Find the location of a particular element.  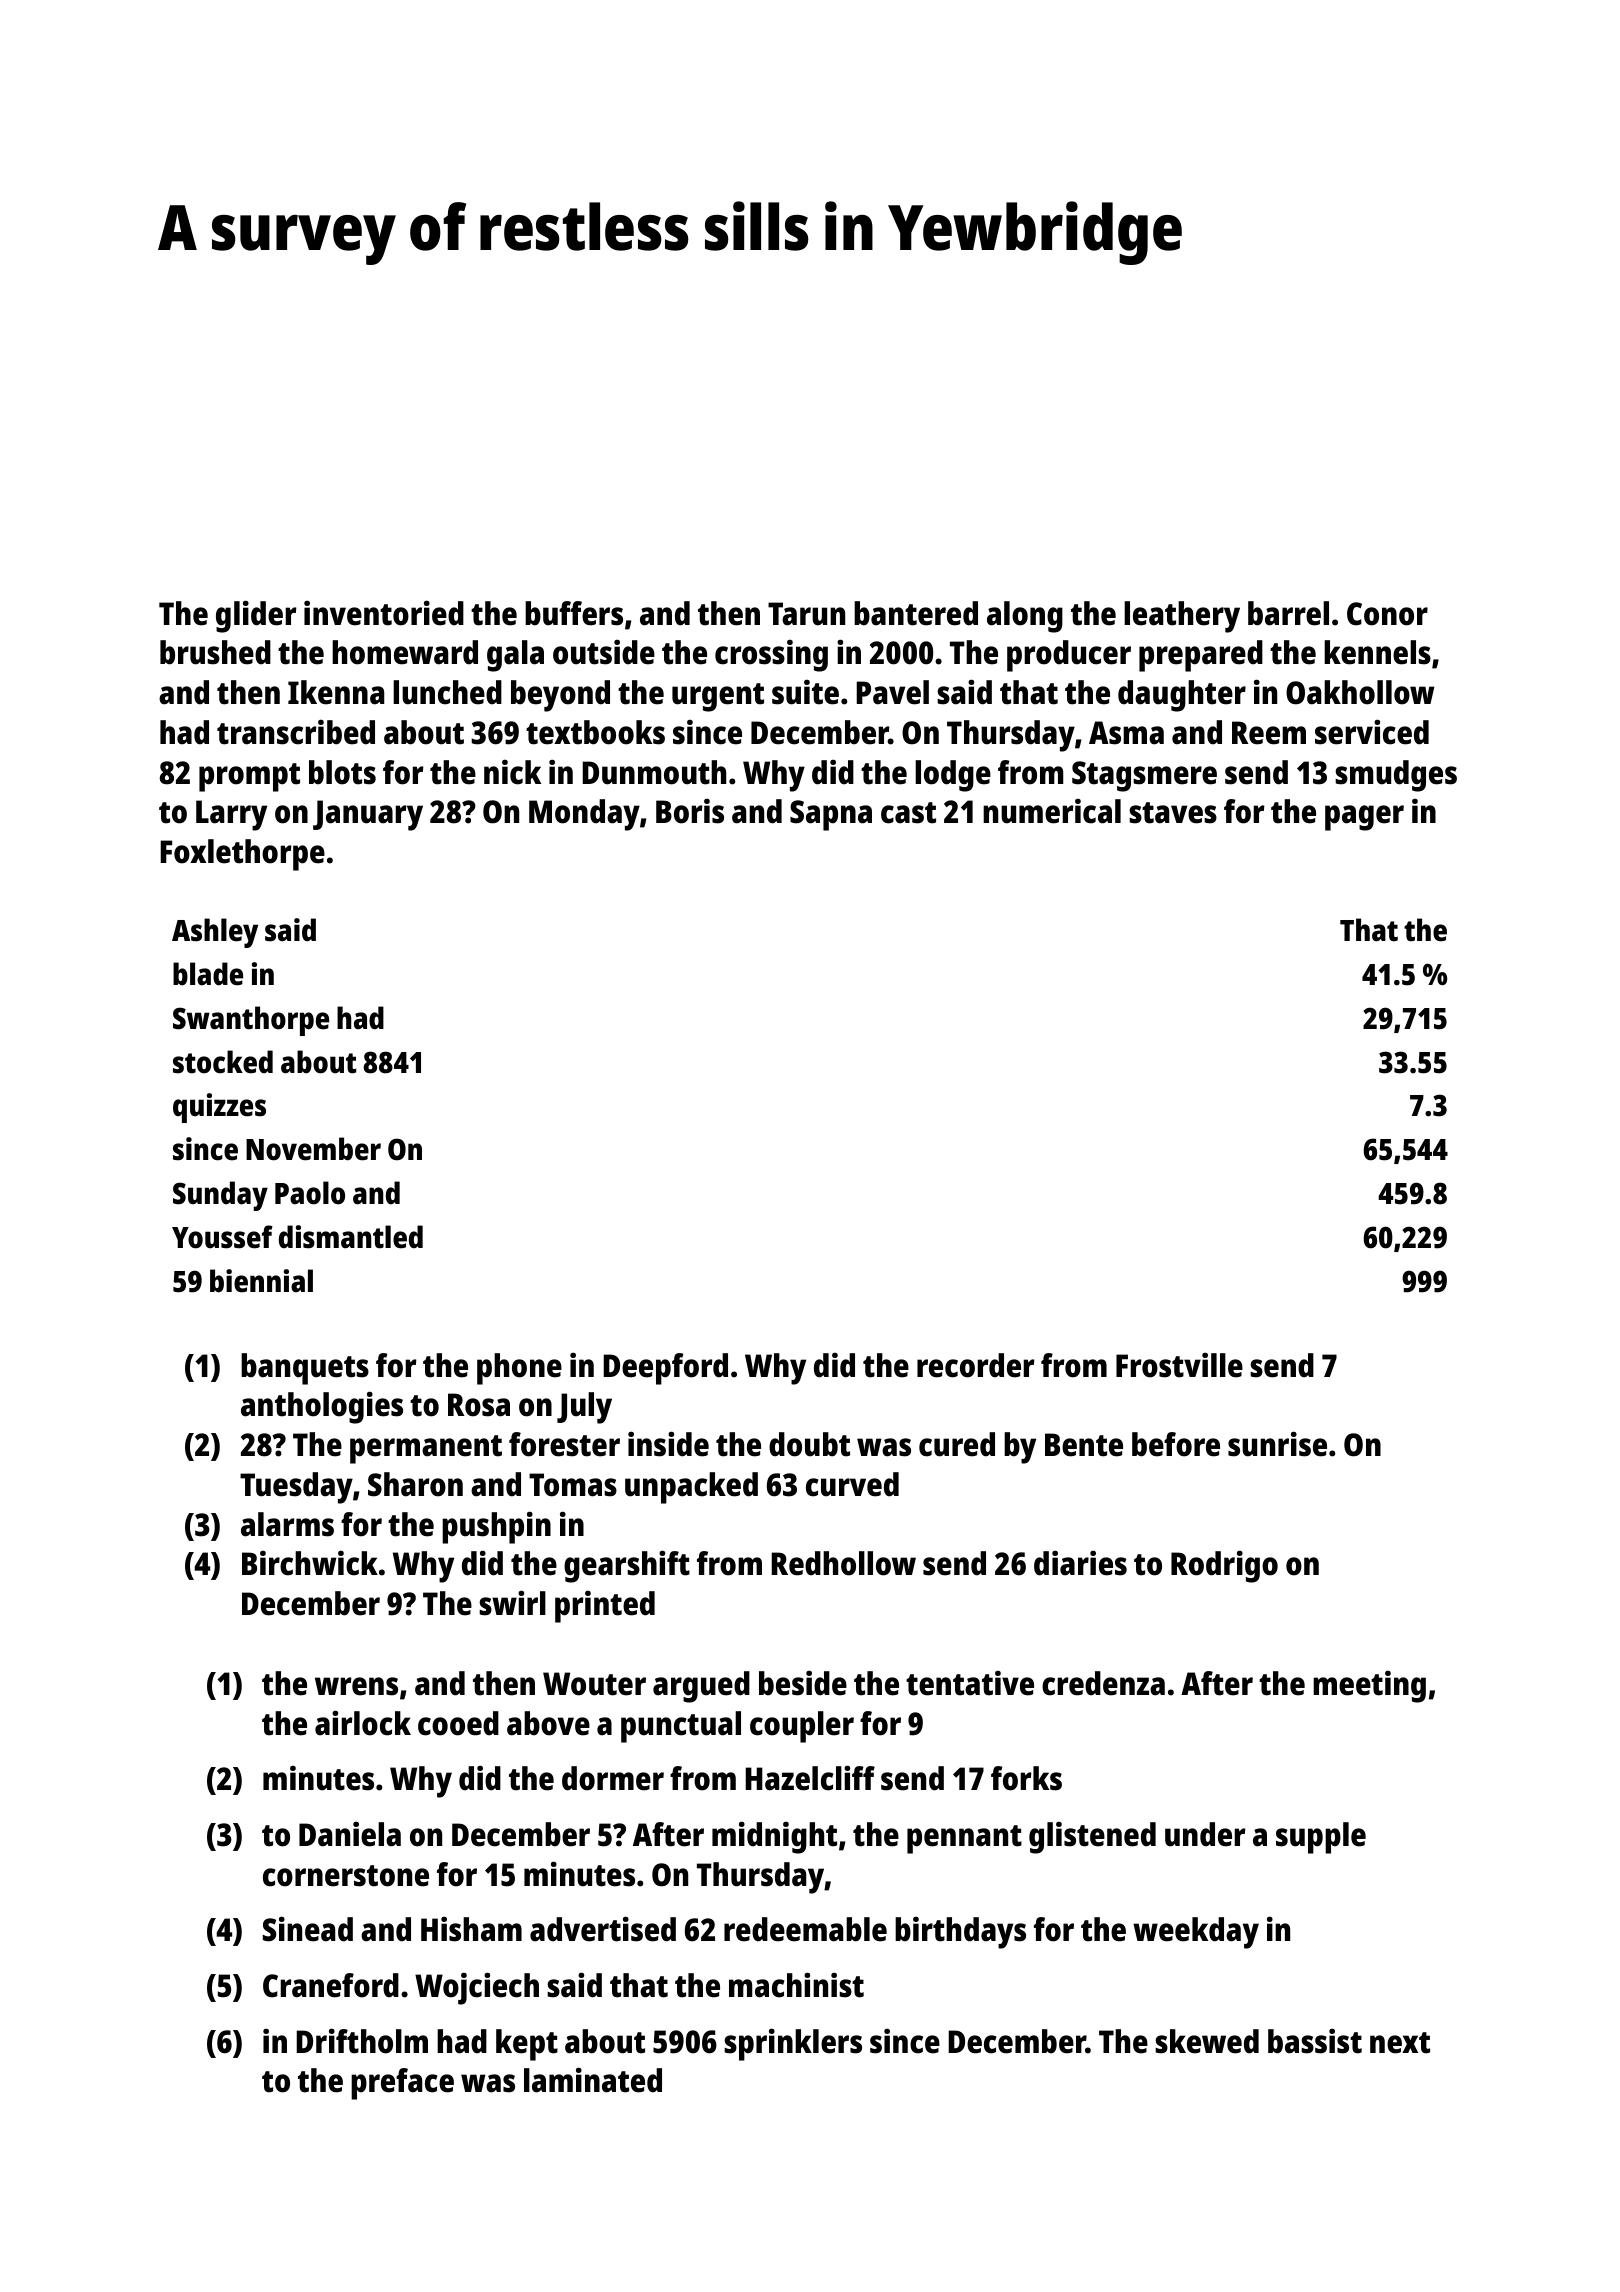

Deepford is located at coordinates (665, 1369).
